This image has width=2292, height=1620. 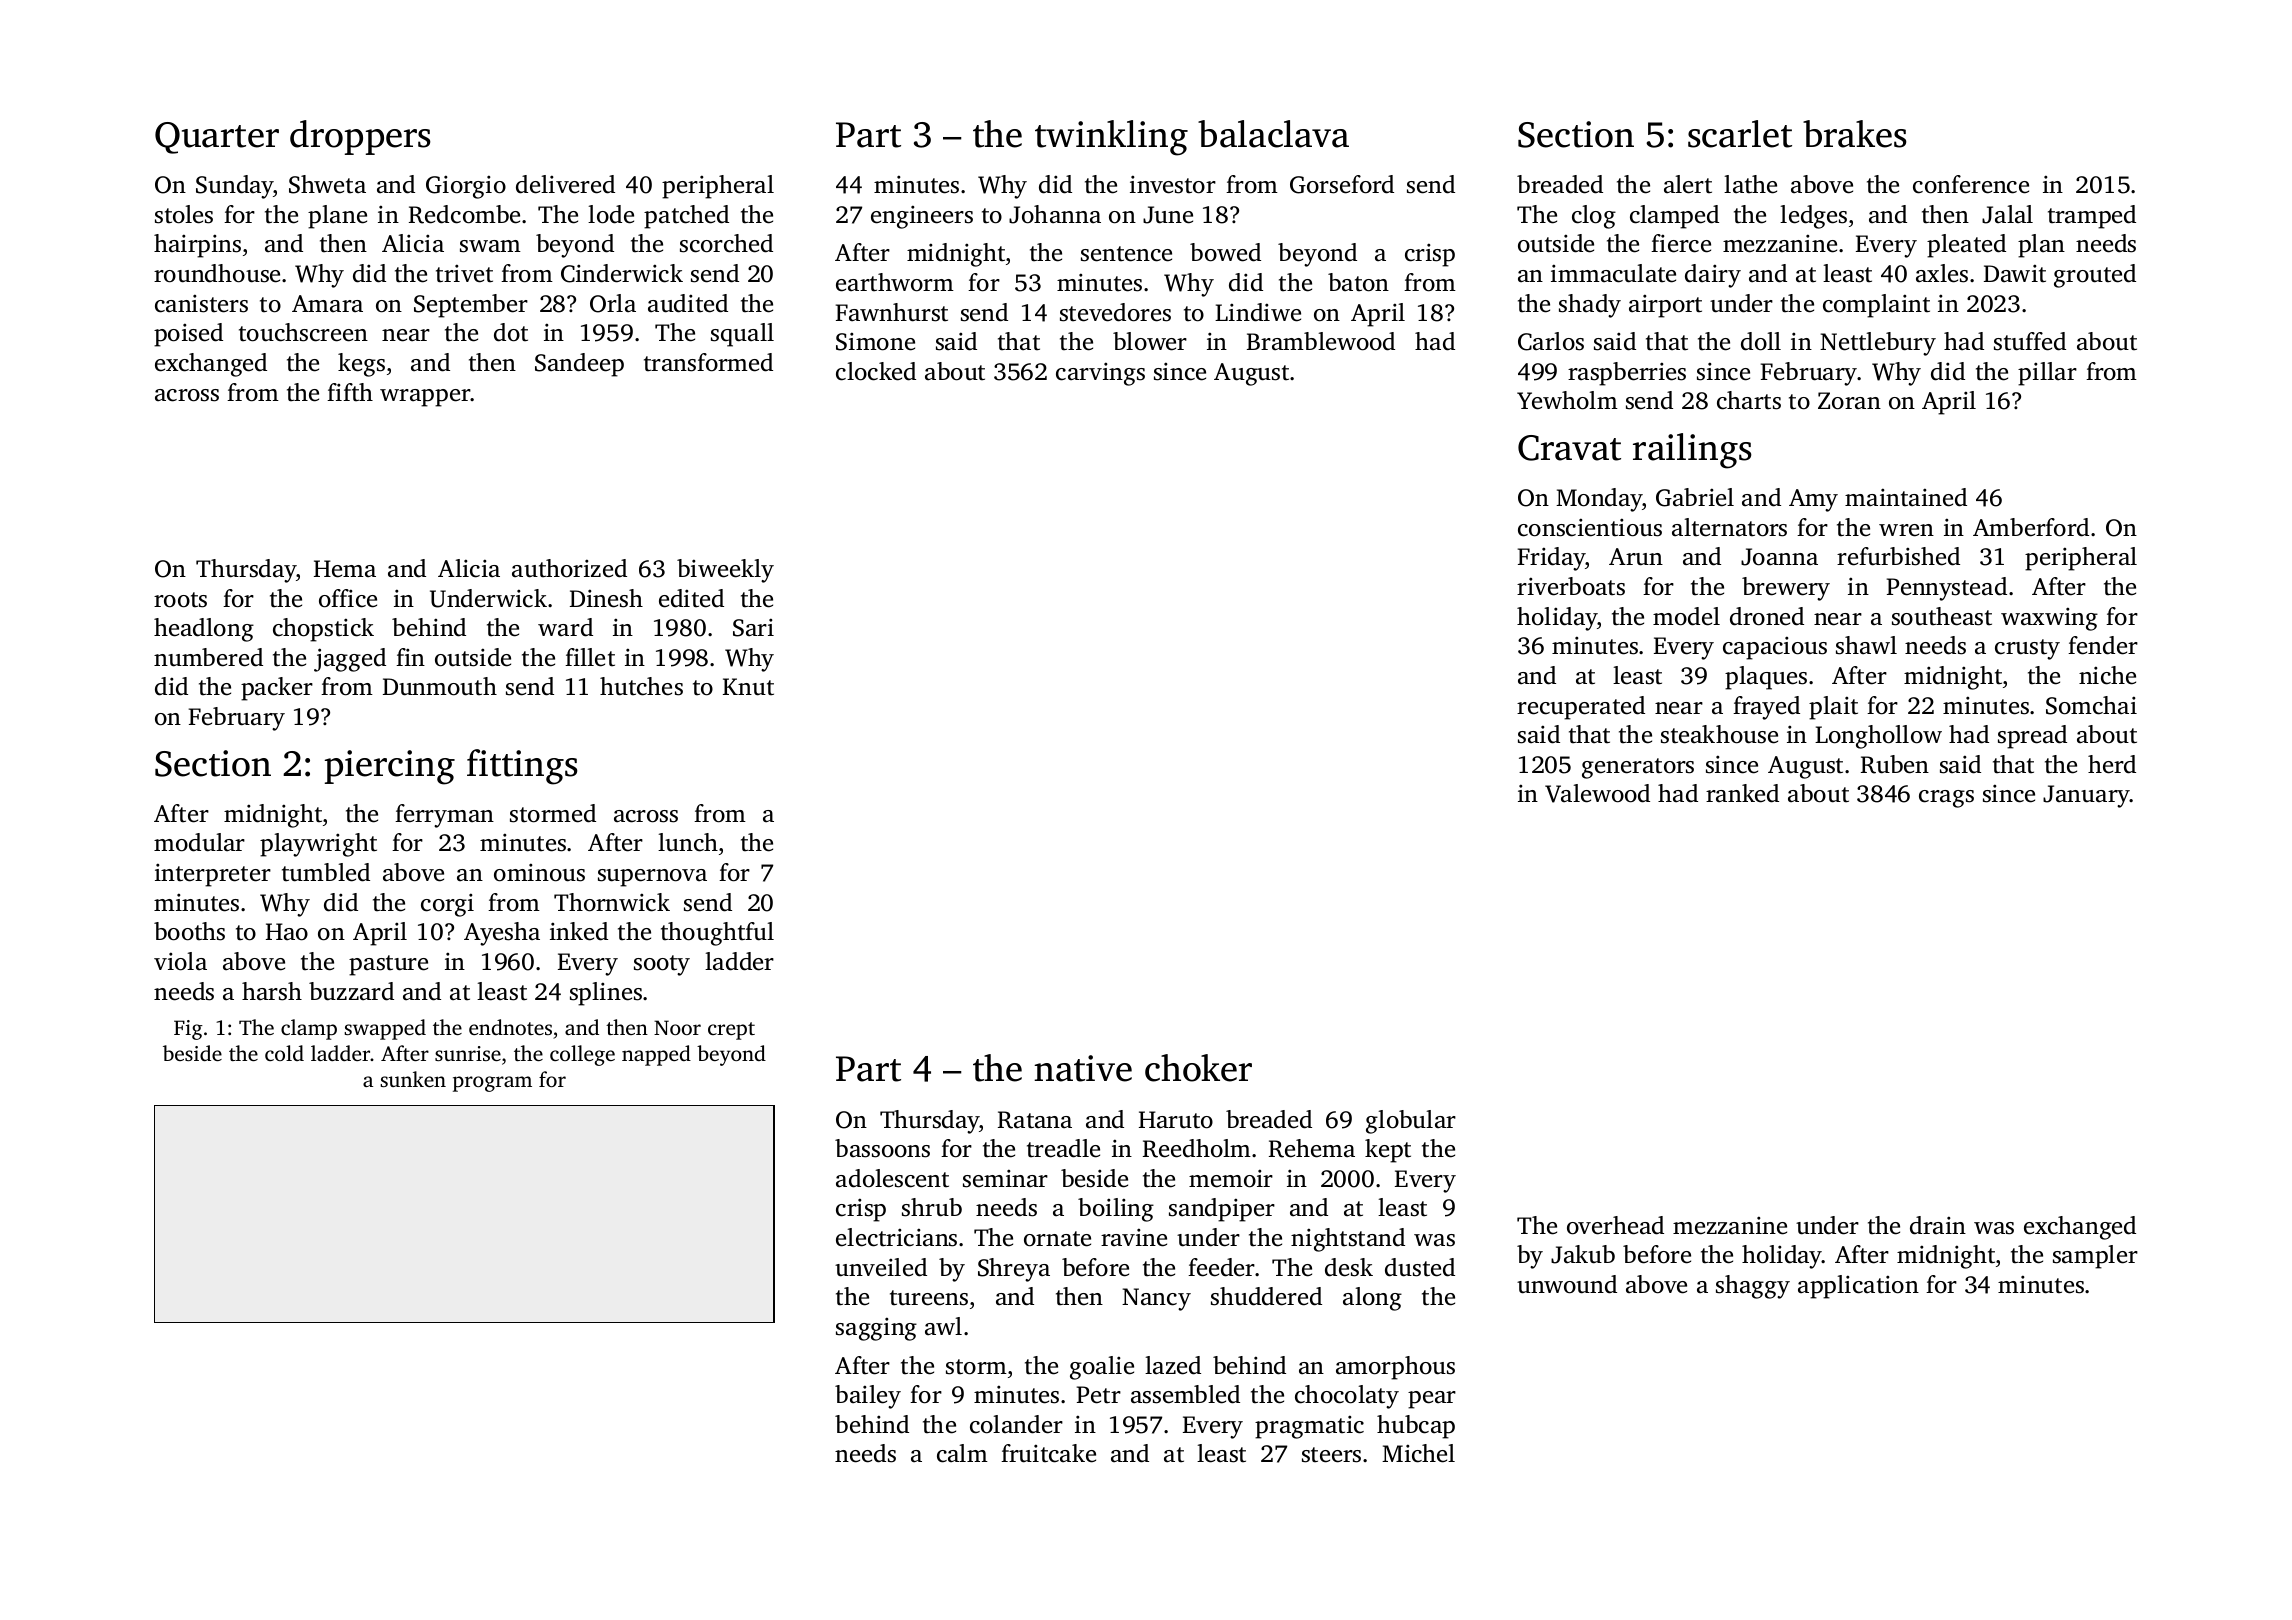 I want to click on sagging, so click(x=876, y=1329).
